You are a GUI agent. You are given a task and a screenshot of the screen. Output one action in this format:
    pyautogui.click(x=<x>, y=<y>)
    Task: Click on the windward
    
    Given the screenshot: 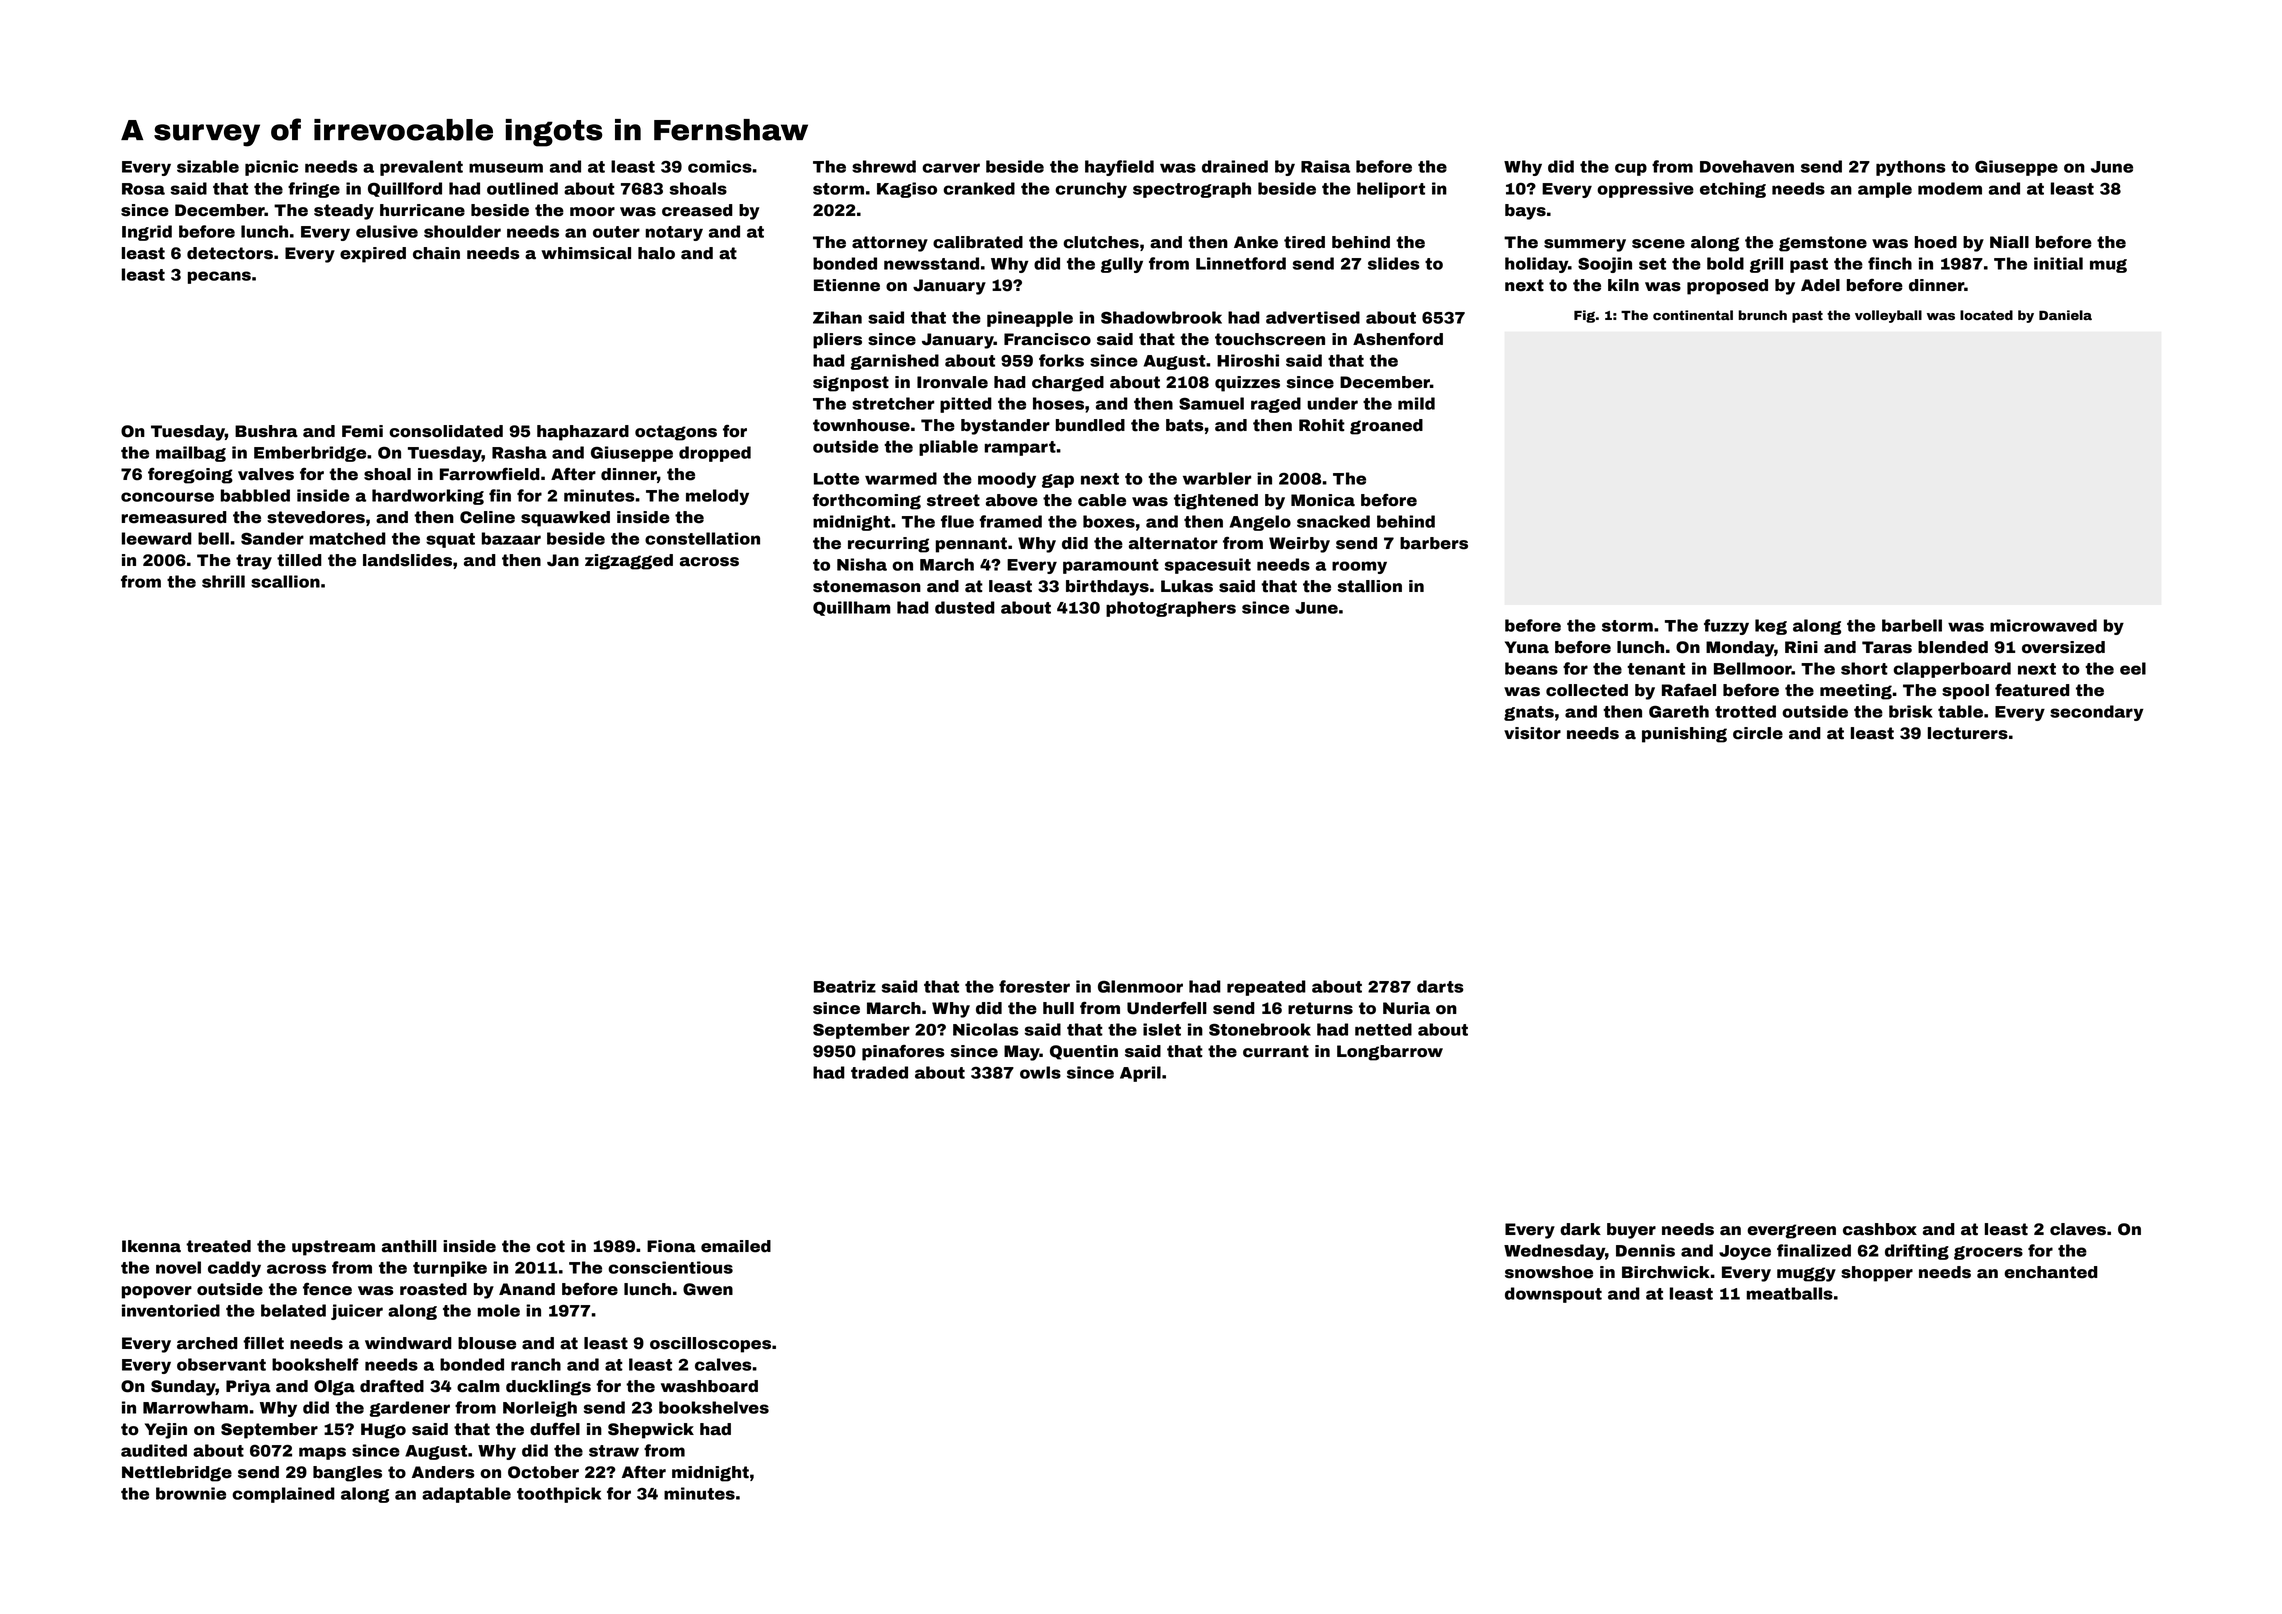 What is the action you would take?
    pyautogui.click(x=408, y=1343)
